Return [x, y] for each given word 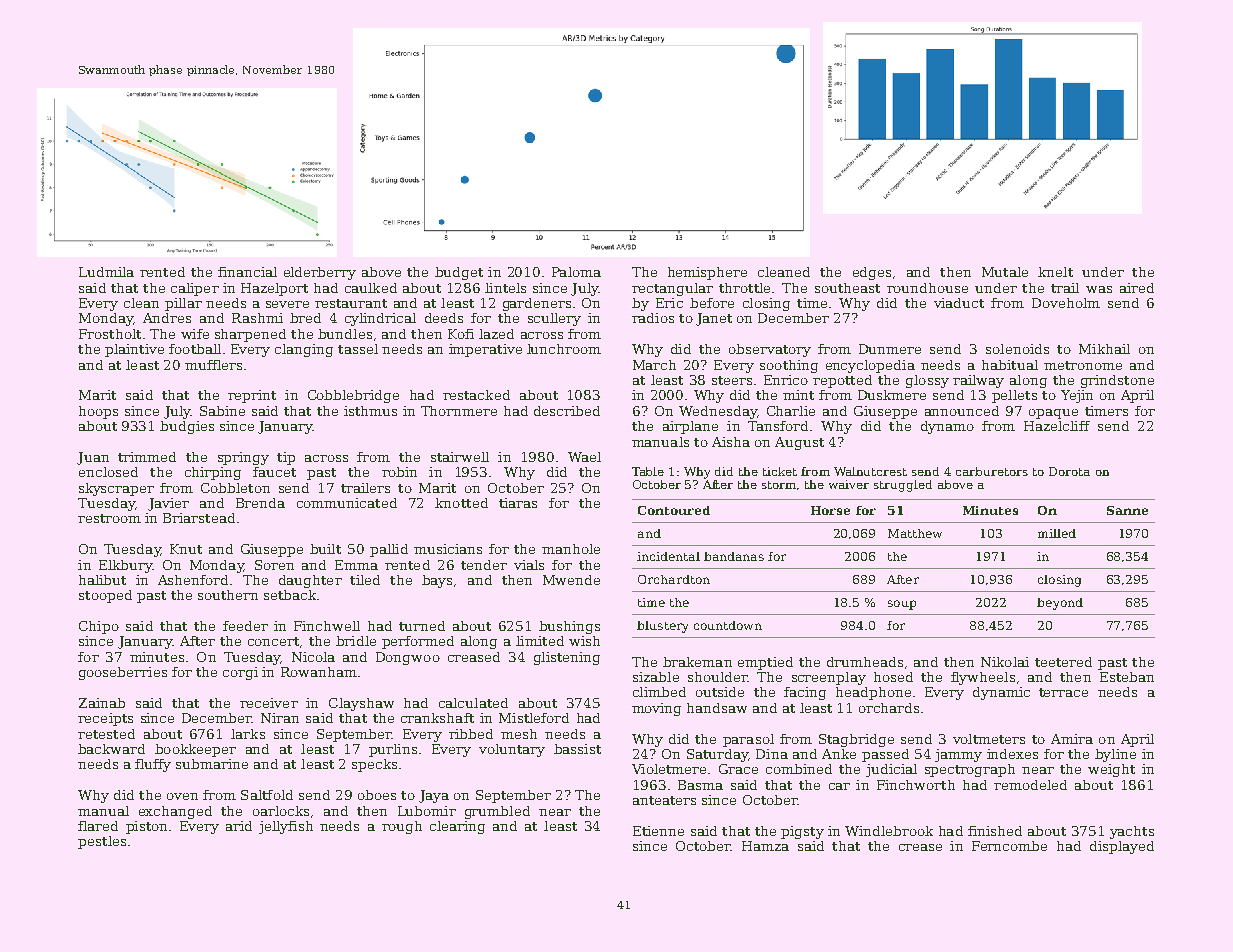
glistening [567, 658]
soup [902, 605]
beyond [1060, 604]
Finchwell [327, 626]
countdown [728, 625]
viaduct [959, 303]
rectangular [672, 289]
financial [247, 272]
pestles [102, 842]
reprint [252, 396]
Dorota [1069, 471]
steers [732, 380]
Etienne [658, 831]
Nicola [313, 657]
